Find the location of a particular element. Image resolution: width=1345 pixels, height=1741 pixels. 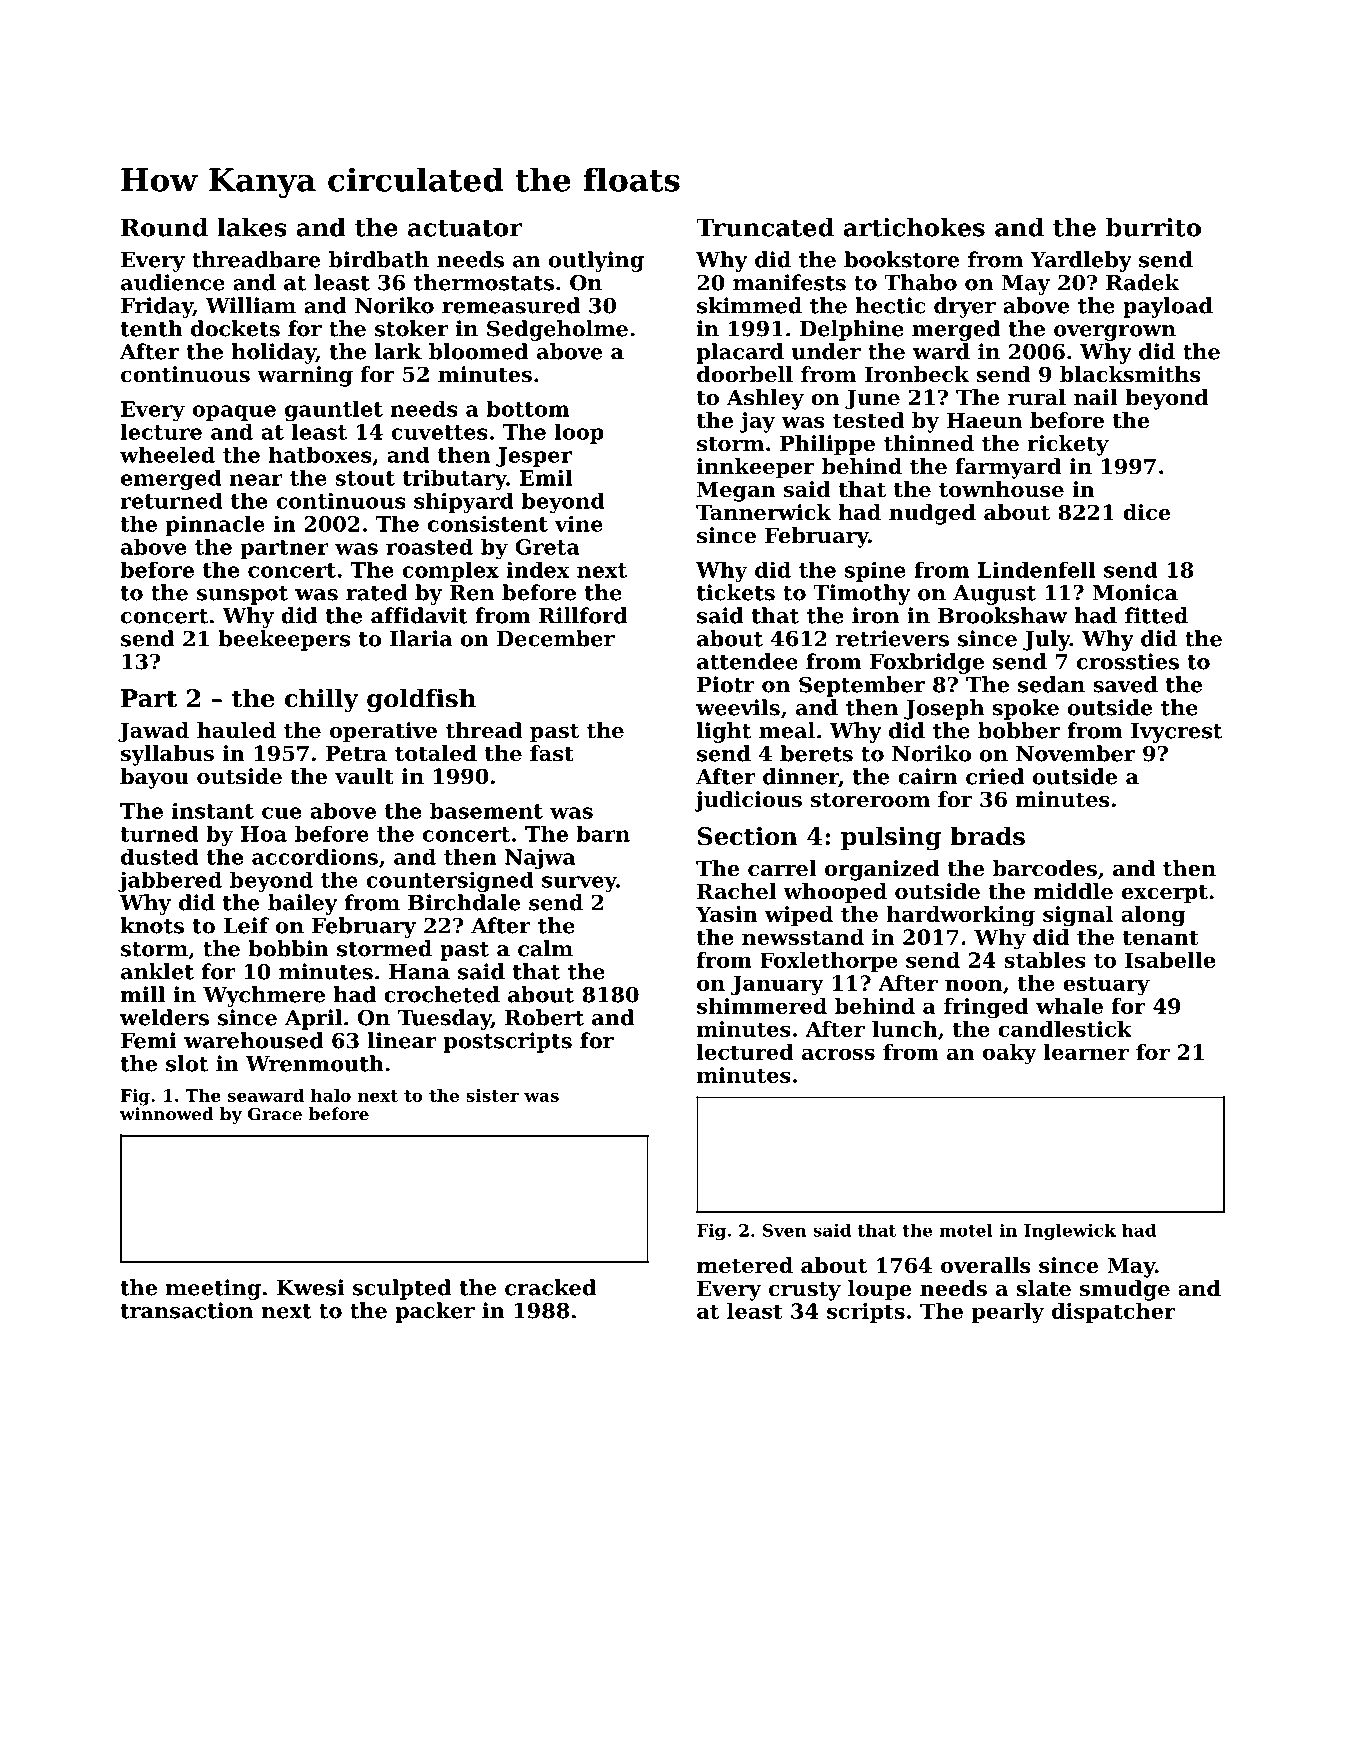

index is located at coordinates (538, 569).
